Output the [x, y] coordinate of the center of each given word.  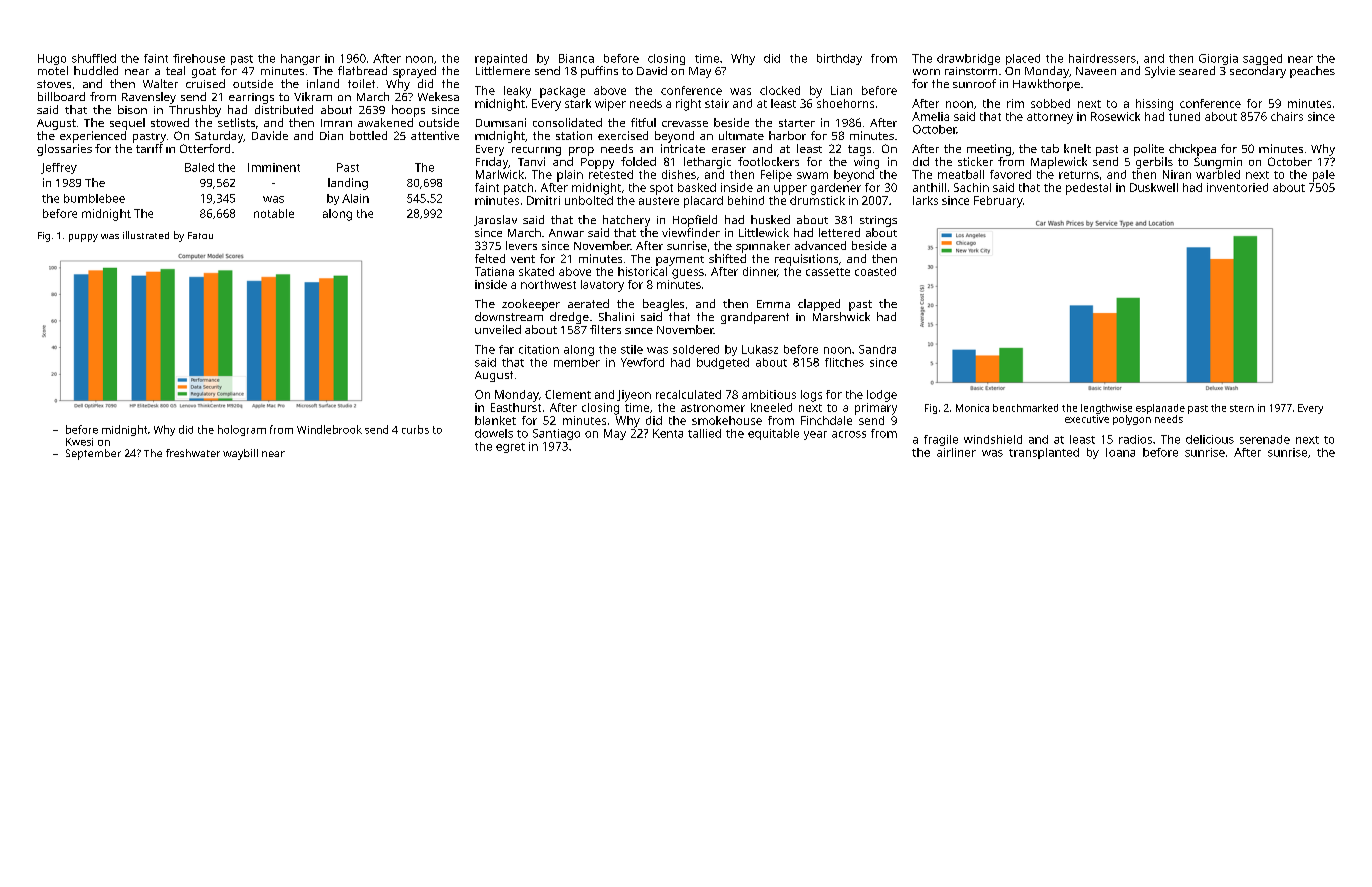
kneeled [771, 407]
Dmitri [543, 200]
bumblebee [94, 198]
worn [926, 72]
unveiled [498, 329]
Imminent [274, 167]
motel [53, 70]
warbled [1218, 174]
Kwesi [79, 442]
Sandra [877, 349]
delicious [1210, 439]
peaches [1312, 72]
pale [1324, 176]
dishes [679, 174]
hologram [242, 430]
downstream [509, 316]
